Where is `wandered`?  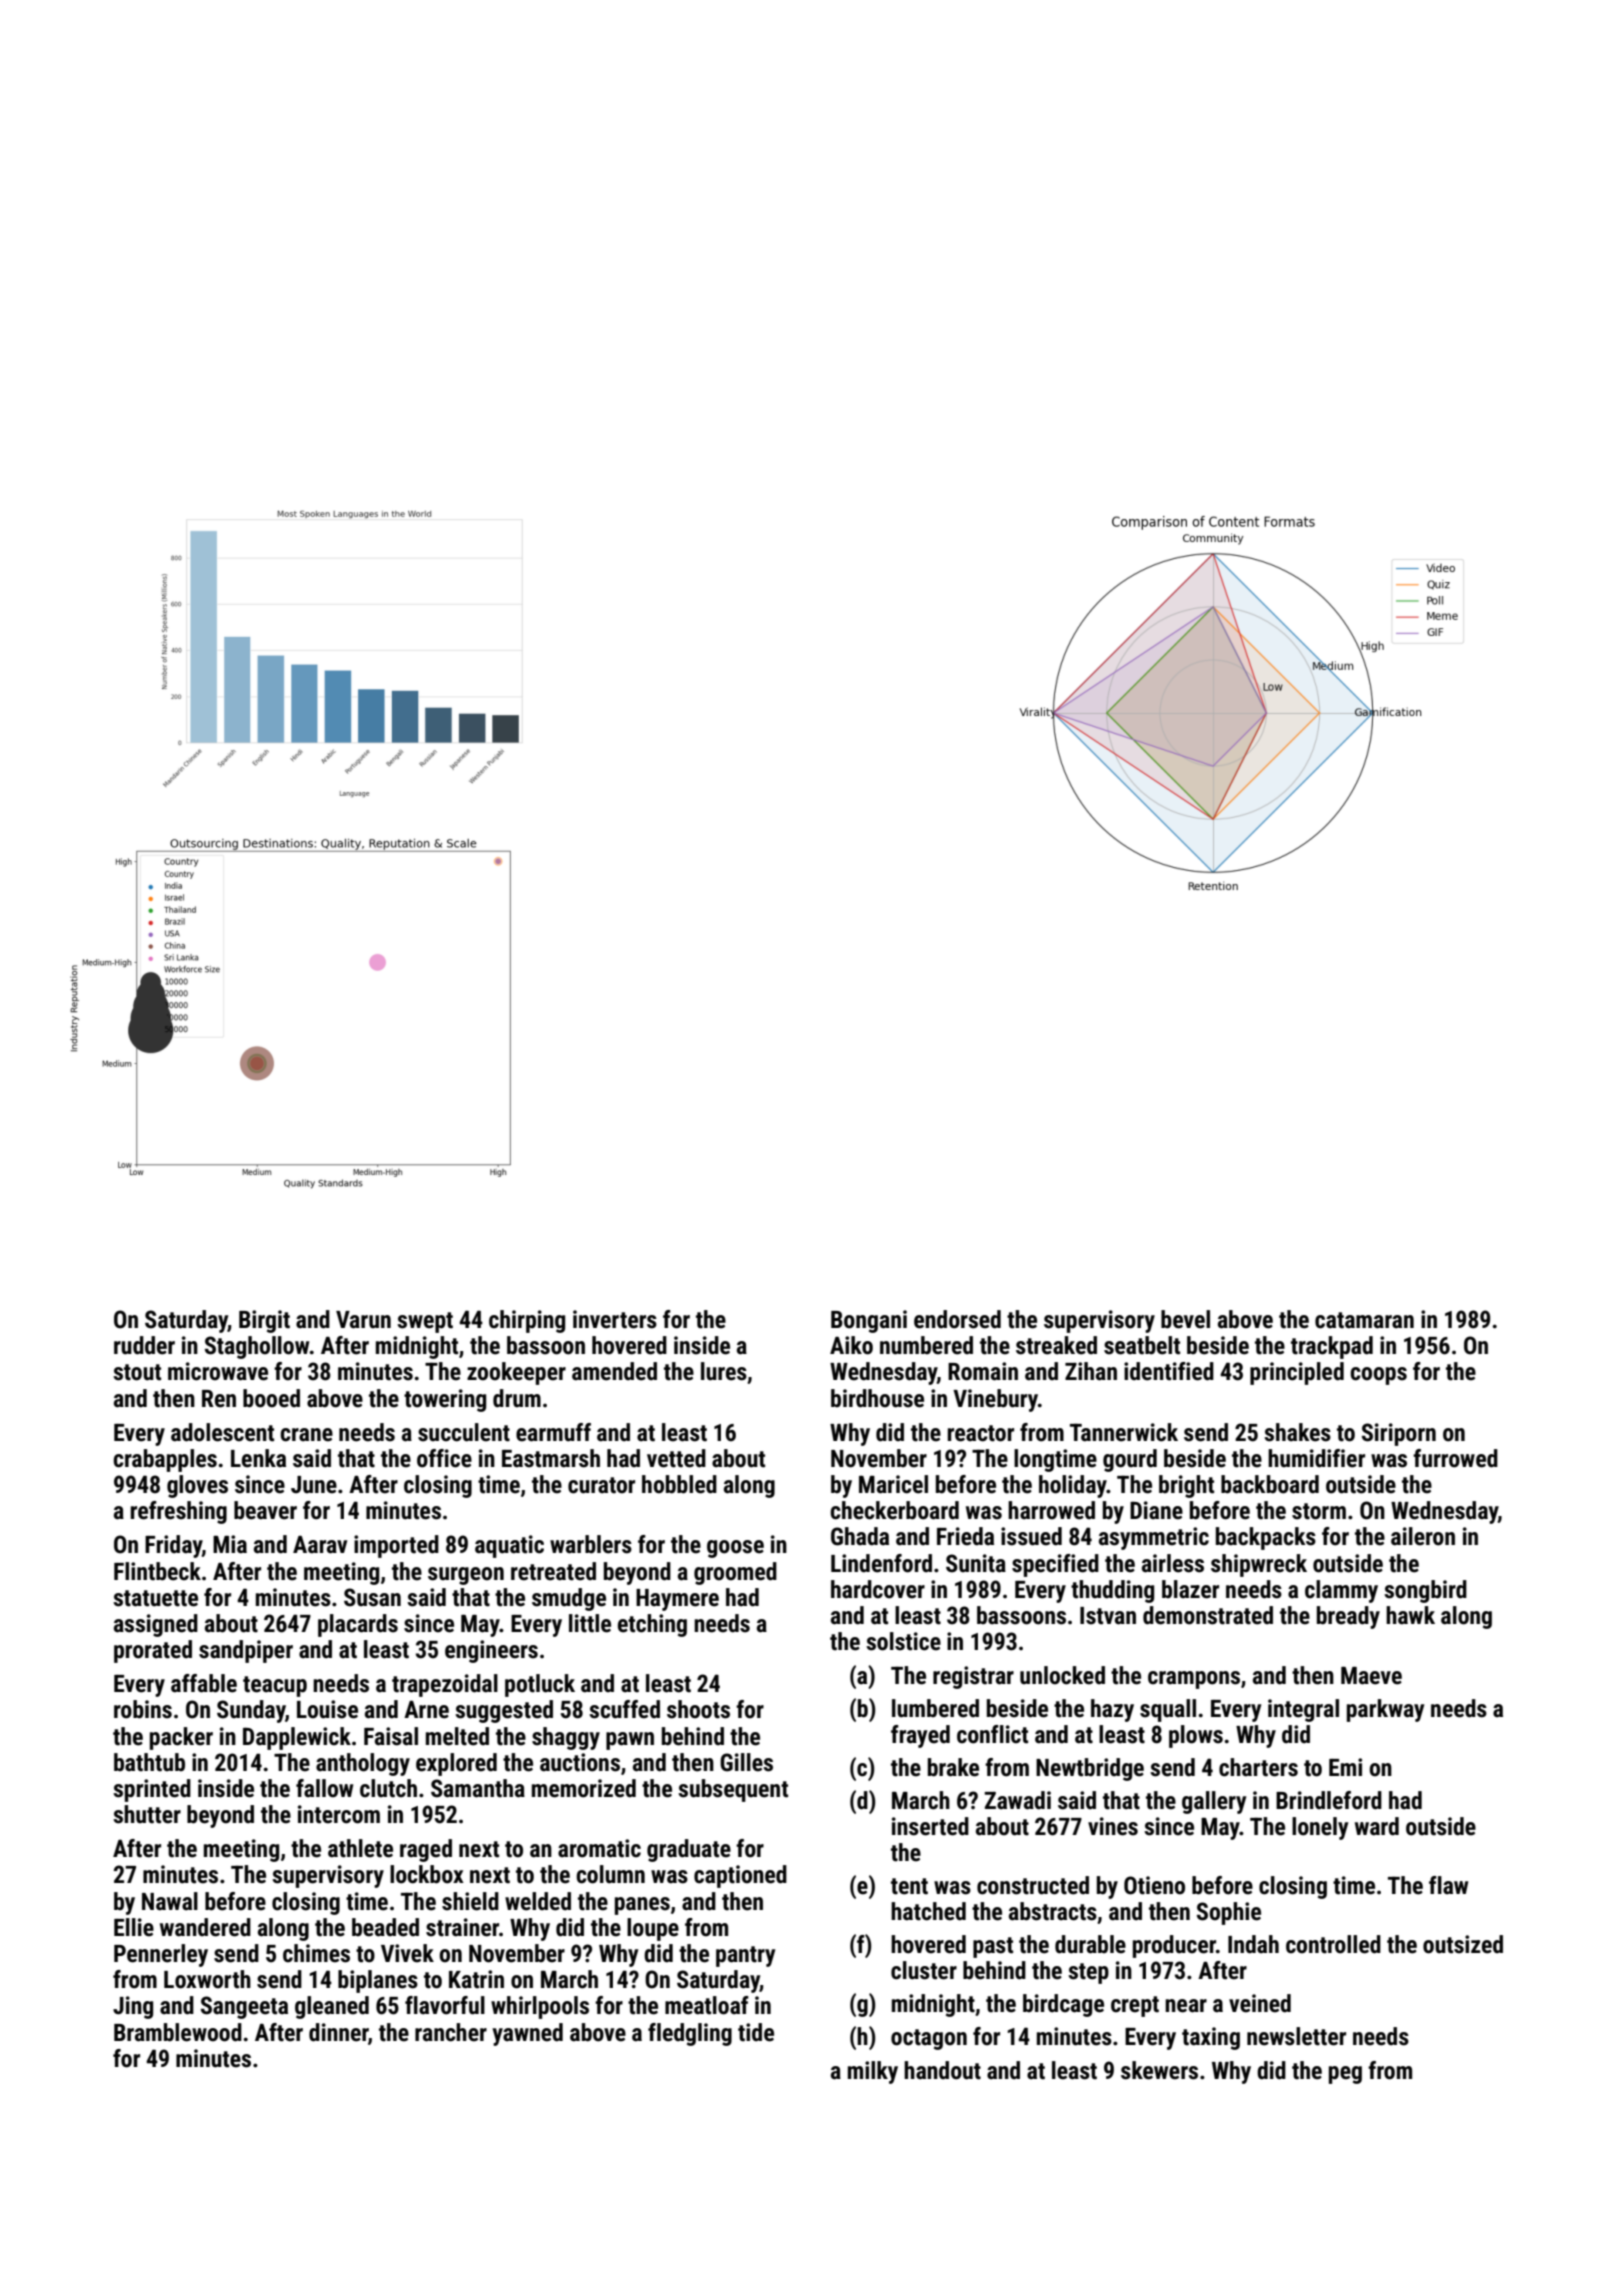
wandered is located at coordinates (205, 1927).
